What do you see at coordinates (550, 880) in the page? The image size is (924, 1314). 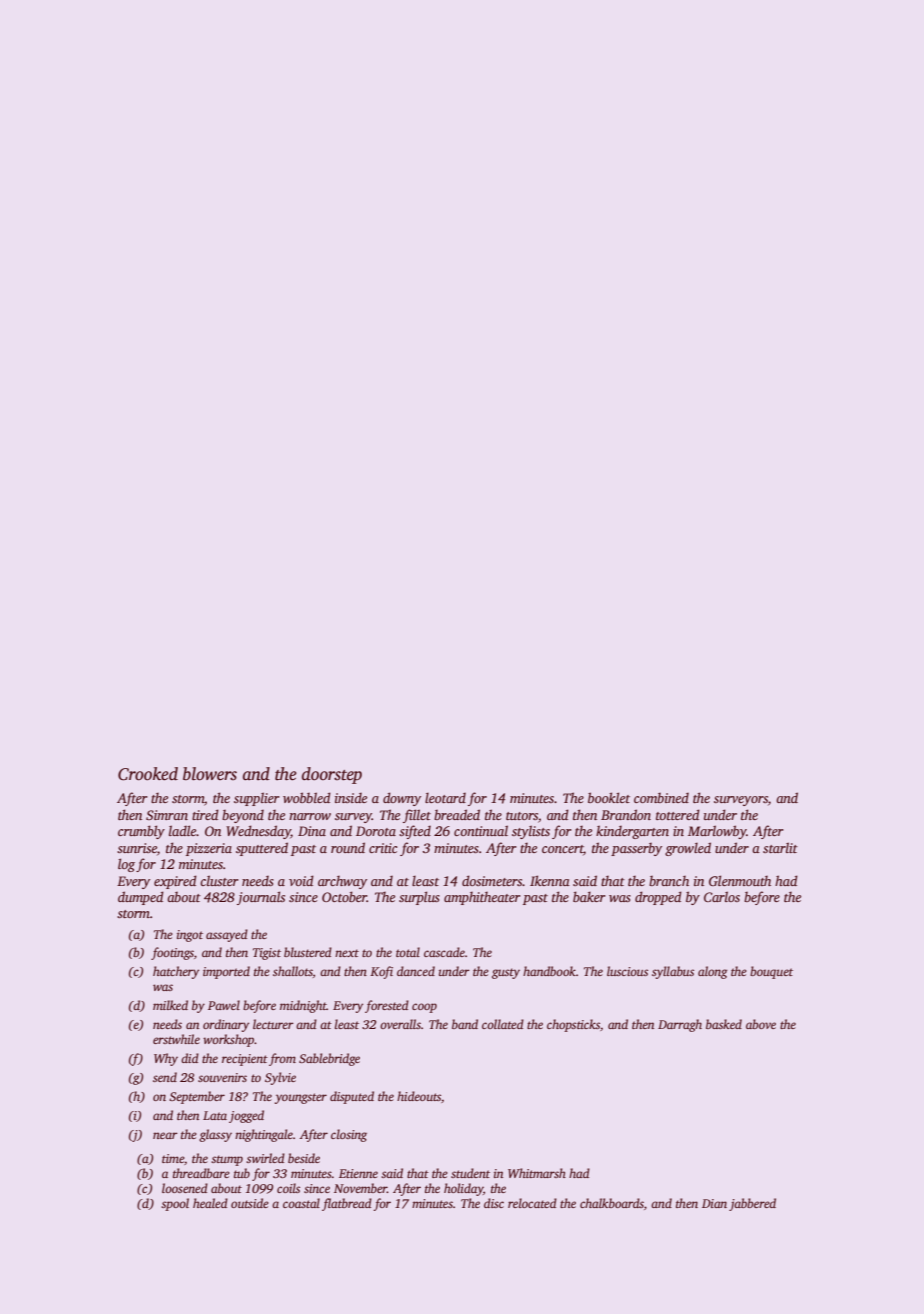 I see `Ikenna` at bounding box center [550, 880].
